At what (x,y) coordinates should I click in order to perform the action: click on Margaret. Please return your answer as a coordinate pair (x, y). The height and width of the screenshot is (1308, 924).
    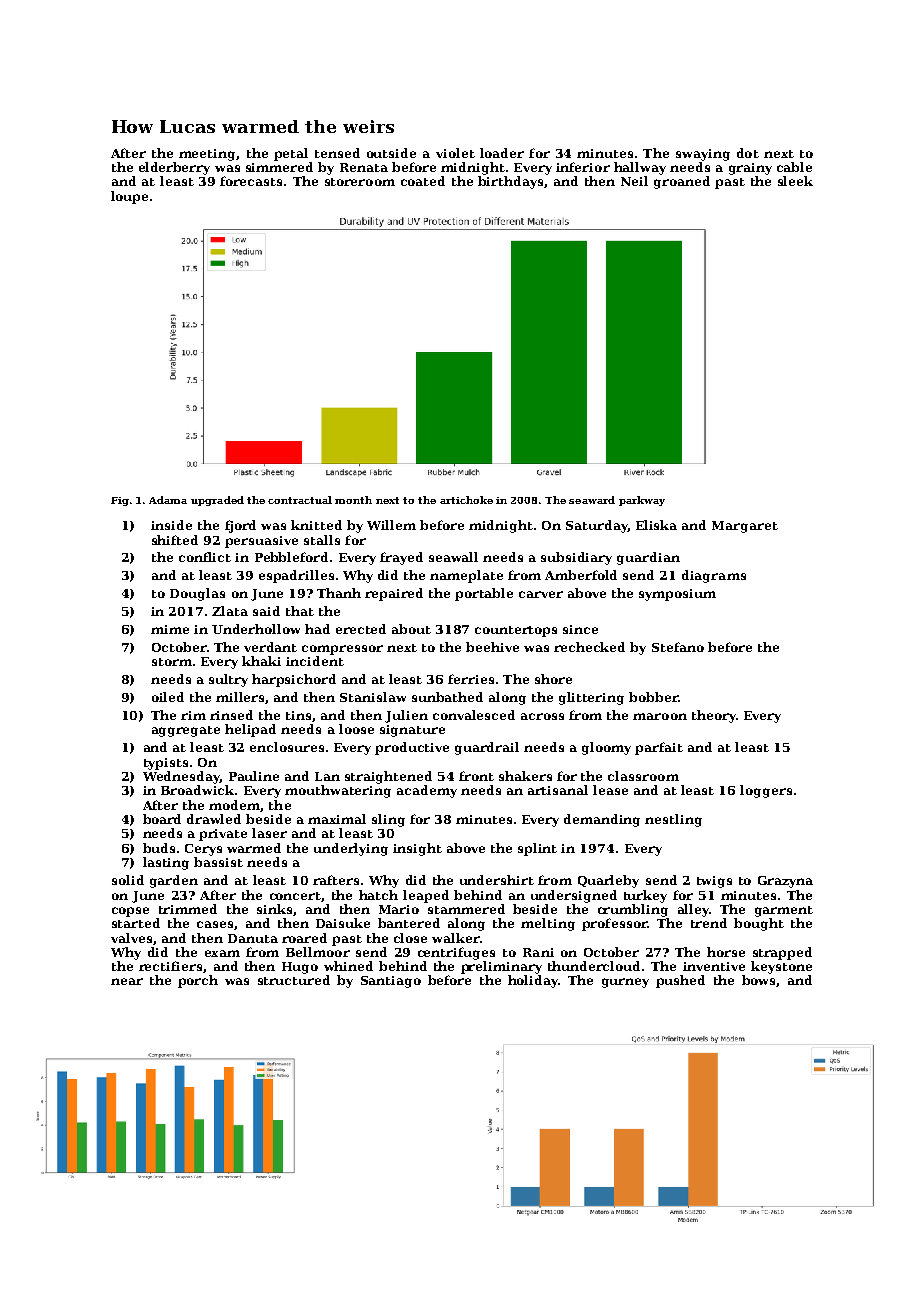
    Looking at the image, I should click on (745, 527).
